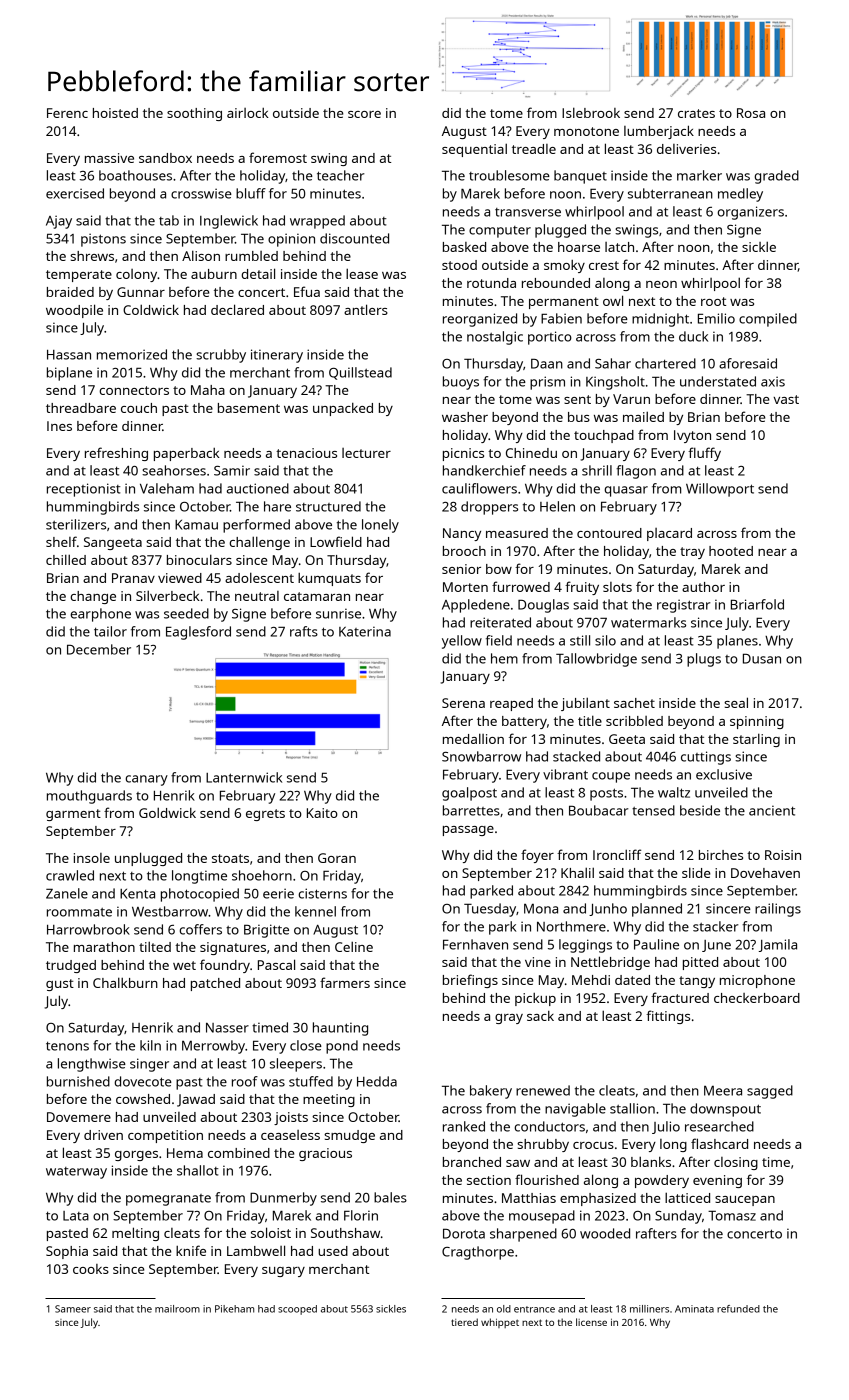 This page has height=1400, width=849. What do you see at coordinates (591, 112) in the page?
I see `Islebrook` at bounding box center [591, 112].
